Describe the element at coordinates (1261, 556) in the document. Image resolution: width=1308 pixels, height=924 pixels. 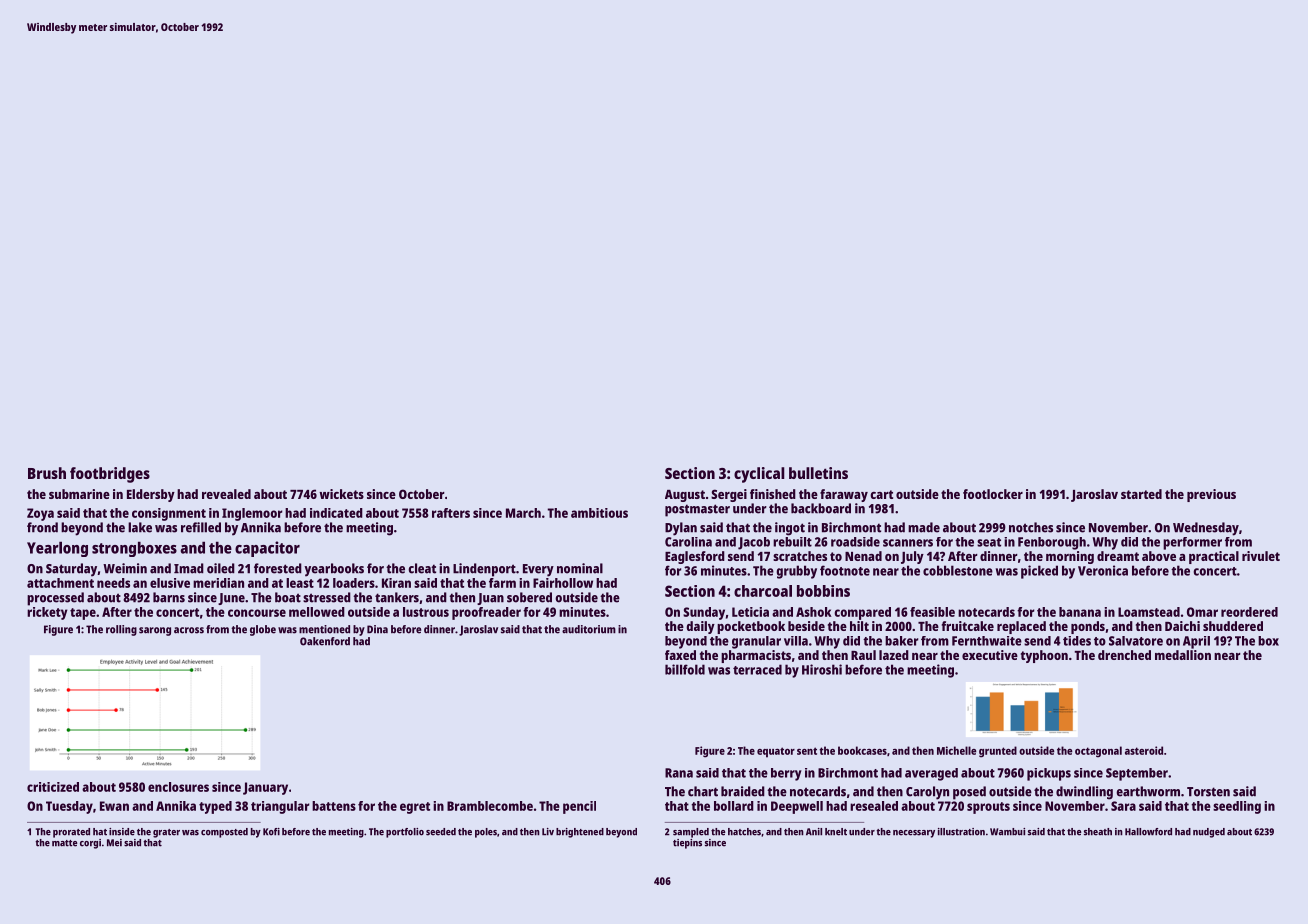
I see `rivulet` at that location.
